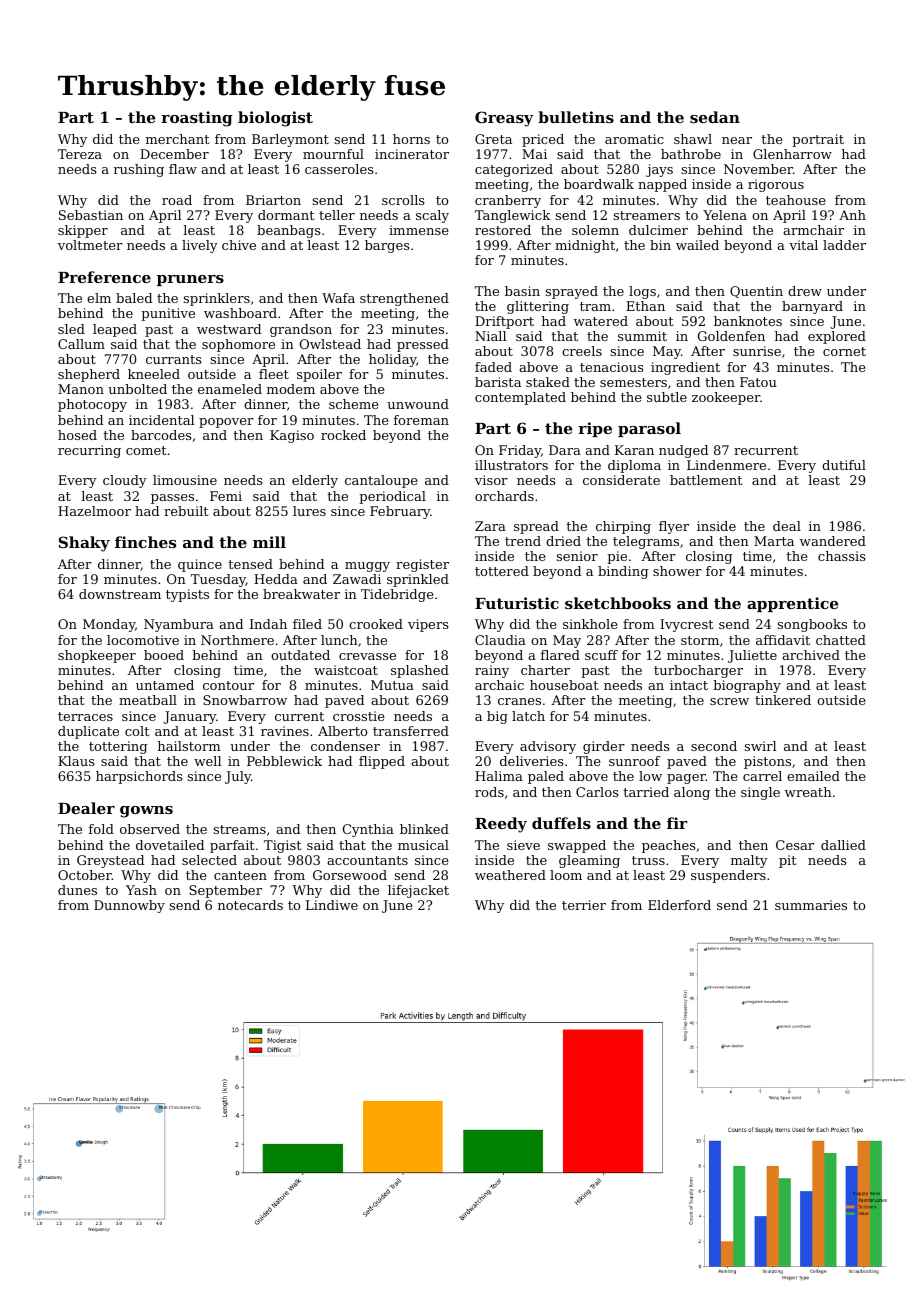  I want to click on sunrise, so click(757, 351).
